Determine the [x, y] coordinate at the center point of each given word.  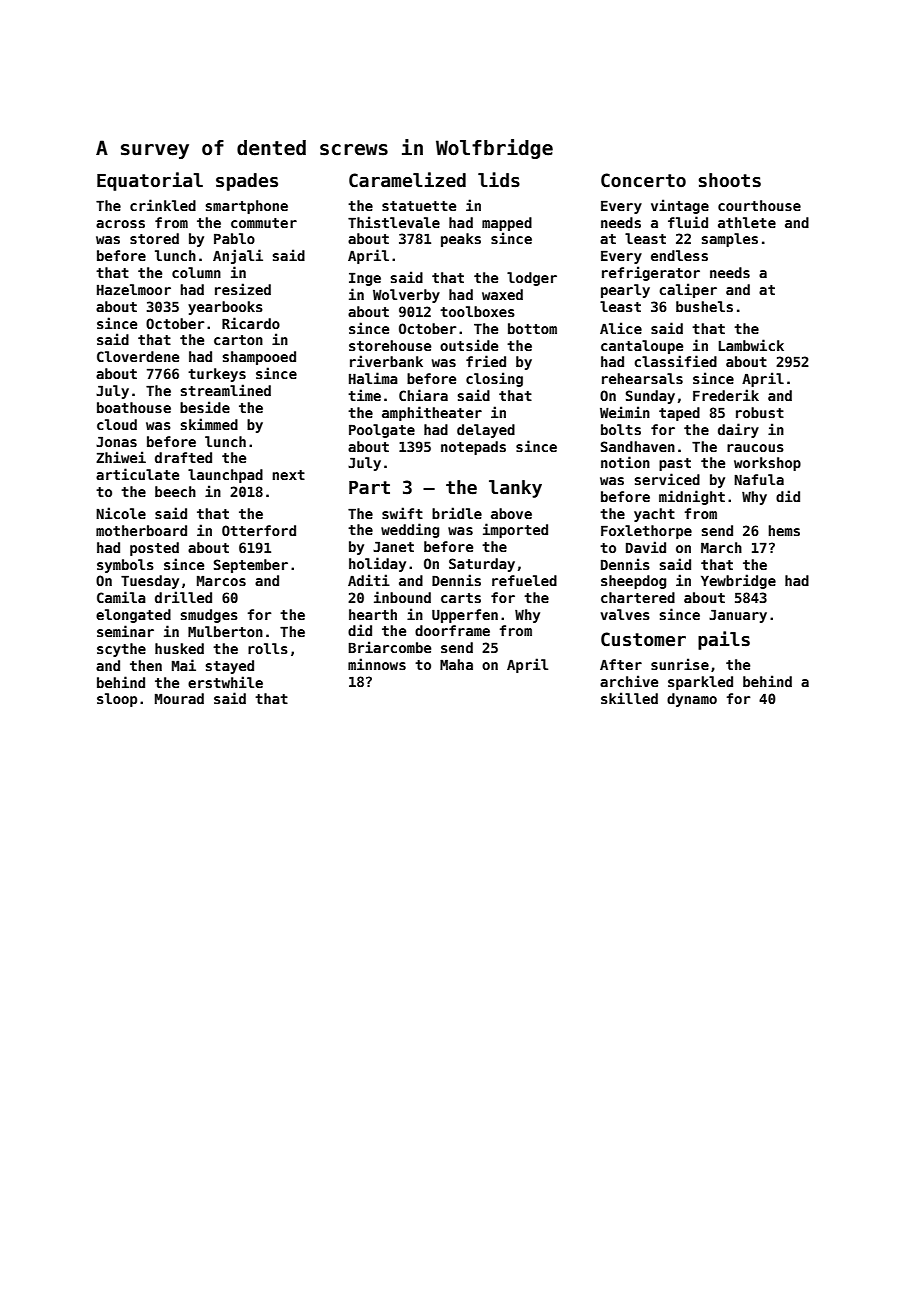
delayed [486, 431]
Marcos [221, 580]
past [675, 464]
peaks [461, 240]
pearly [625, 291]
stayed [230, 667]
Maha [456, 664]
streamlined [226, 390]
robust [760, 412]
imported [515, 530]
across [120, 224]
